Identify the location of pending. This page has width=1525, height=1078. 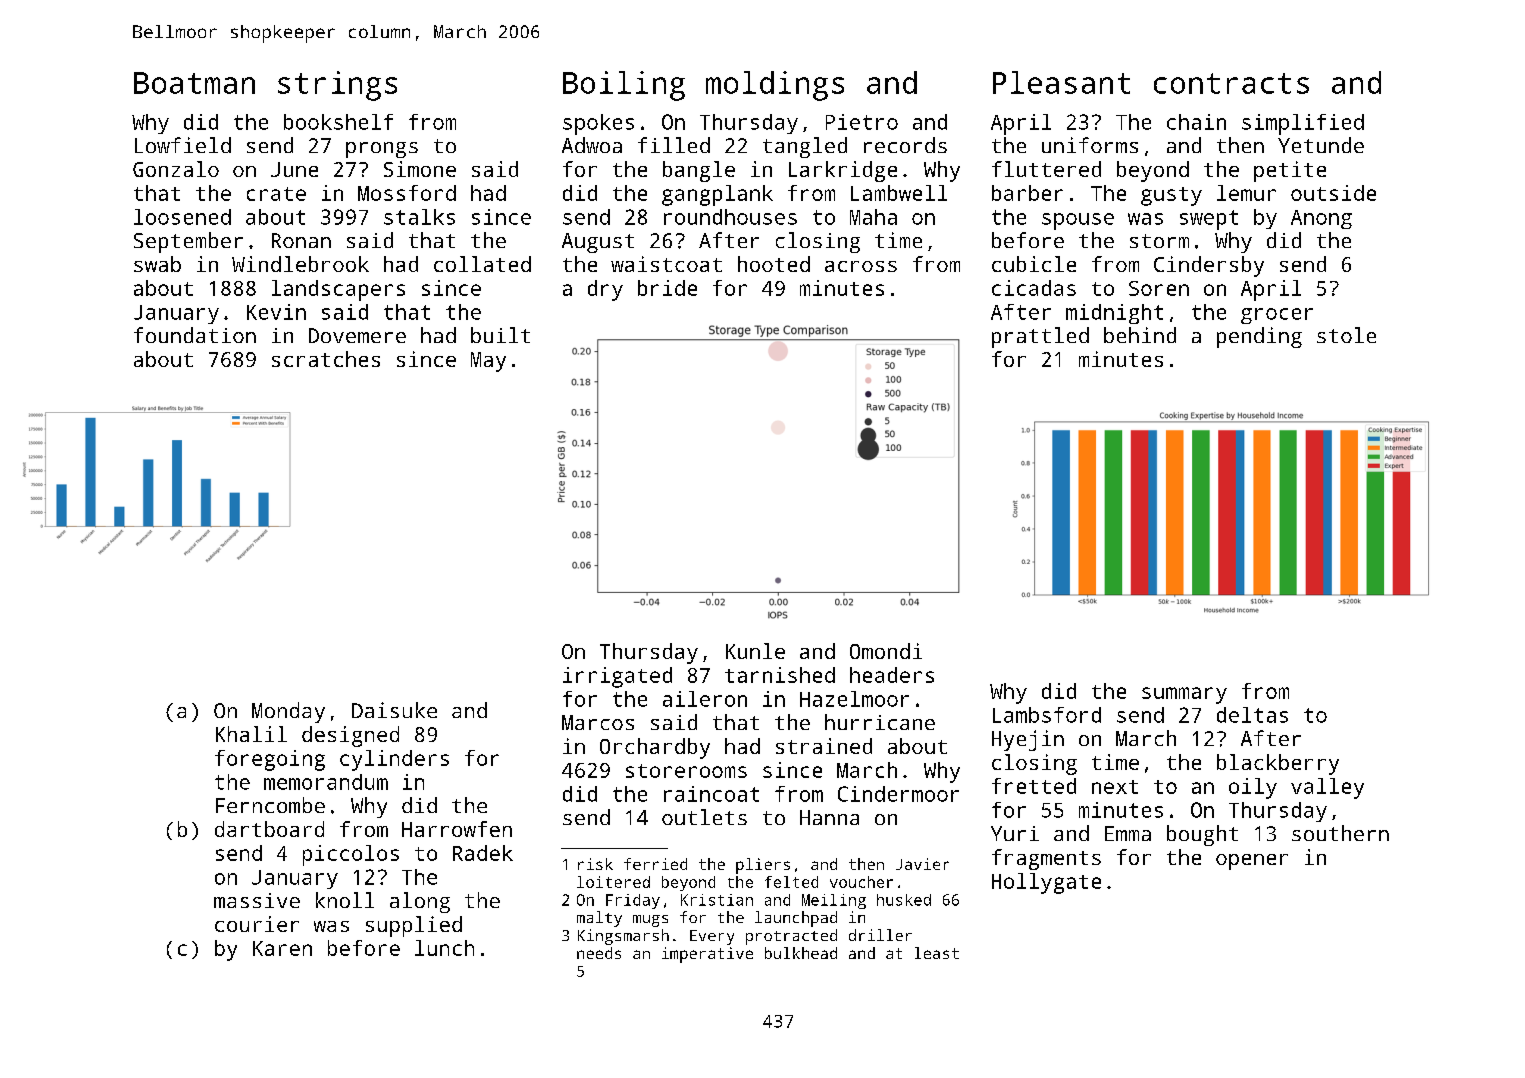
(1259, 337).
